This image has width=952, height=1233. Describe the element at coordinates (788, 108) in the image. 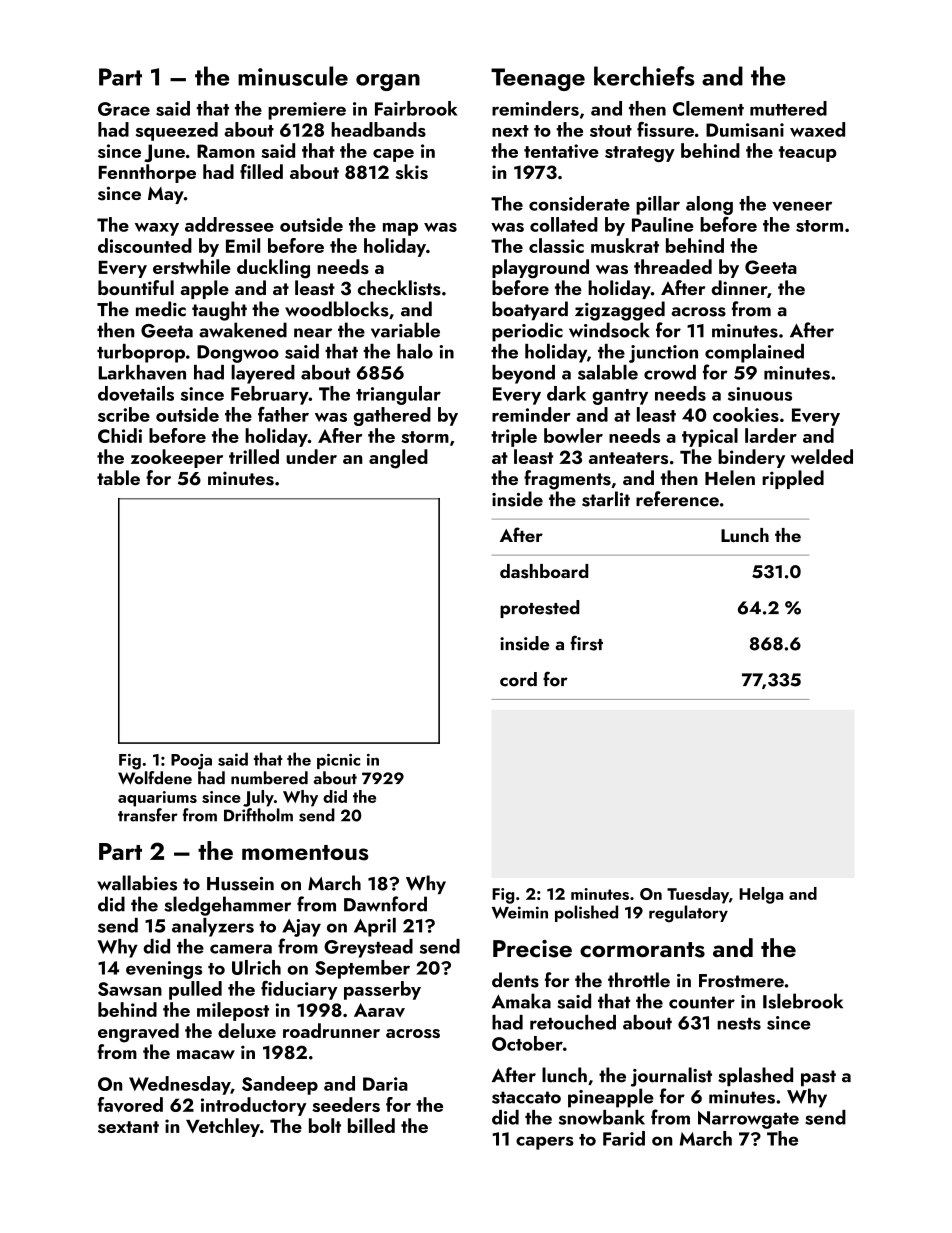

I see `muttered` at that location.
